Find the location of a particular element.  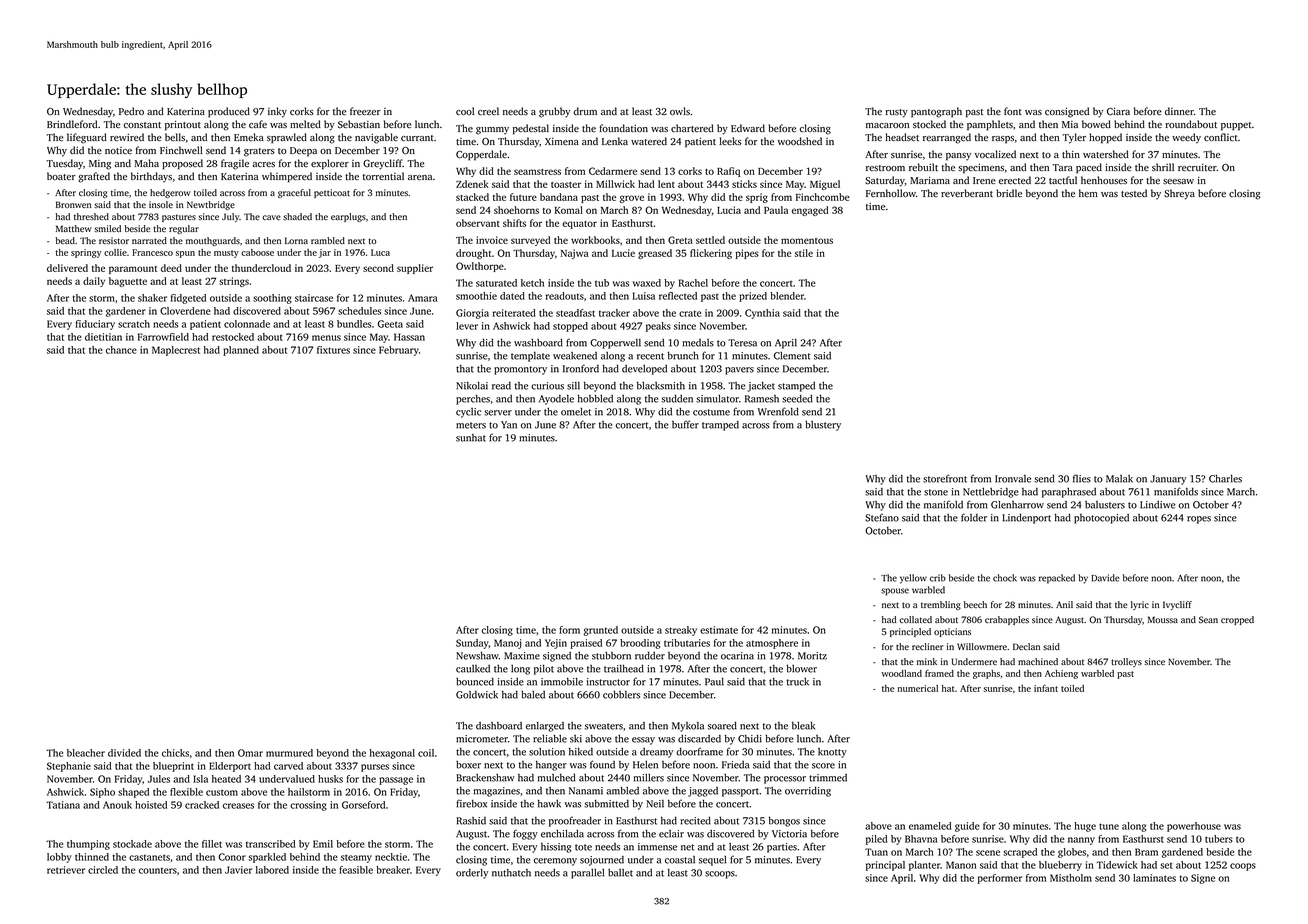

Mistholm is located at coordinates (1071, 878).
